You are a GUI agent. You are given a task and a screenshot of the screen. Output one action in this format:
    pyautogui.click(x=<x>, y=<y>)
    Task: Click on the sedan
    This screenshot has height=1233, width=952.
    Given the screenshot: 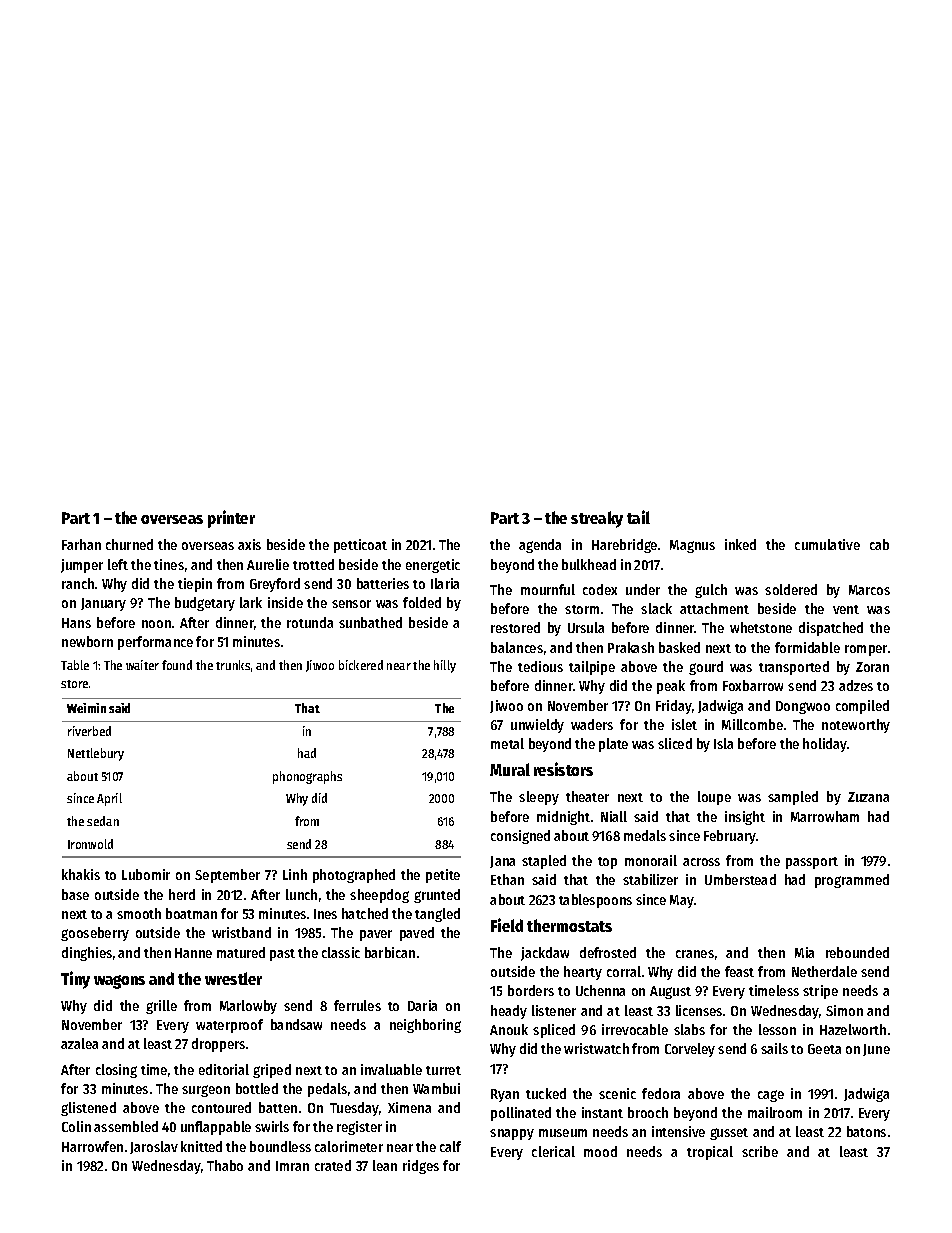 What is the action you would take?
    pyautogui.click(x=103, y=821)
